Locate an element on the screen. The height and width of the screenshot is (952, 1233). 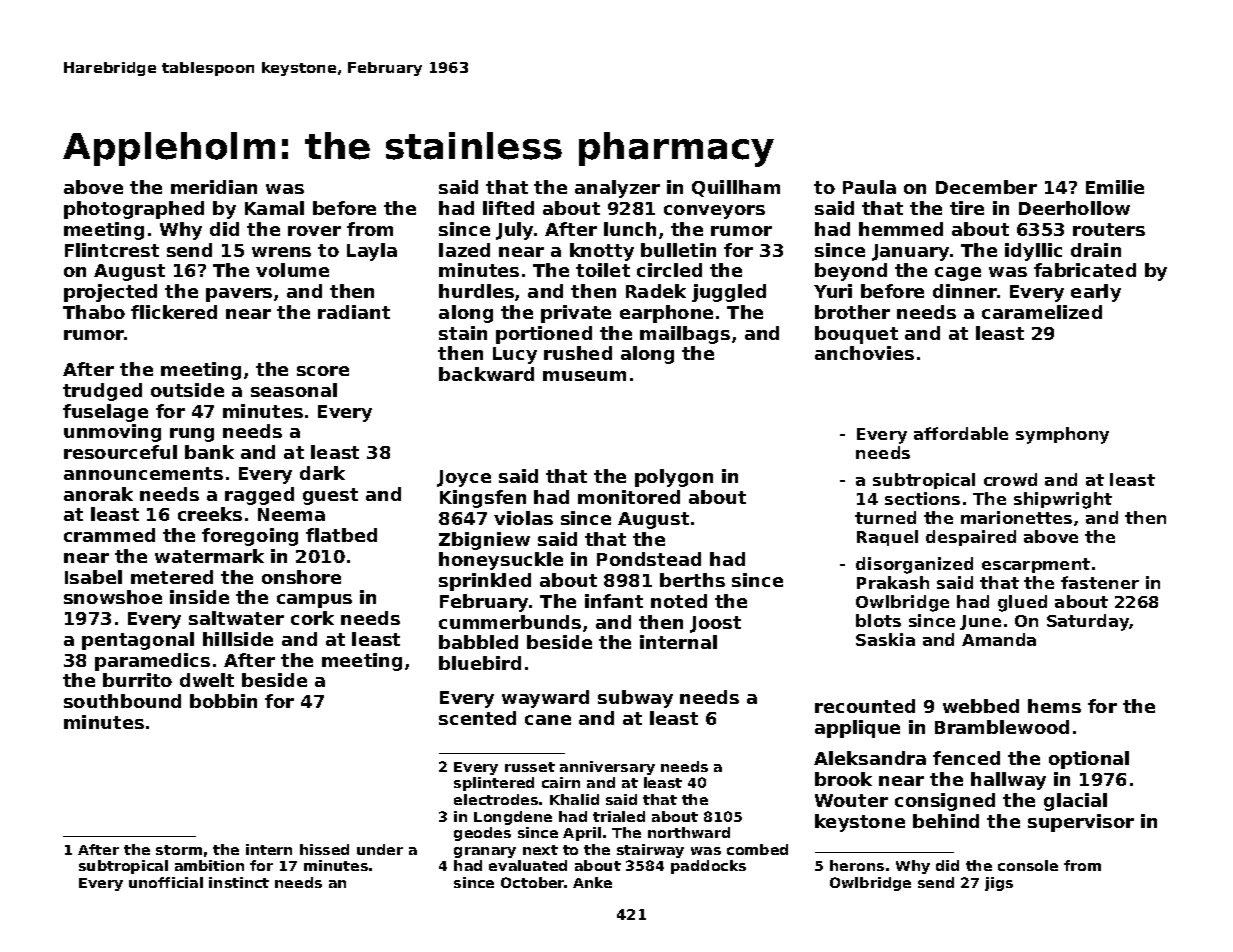
Quillham is located at coordinates (736, 188).
